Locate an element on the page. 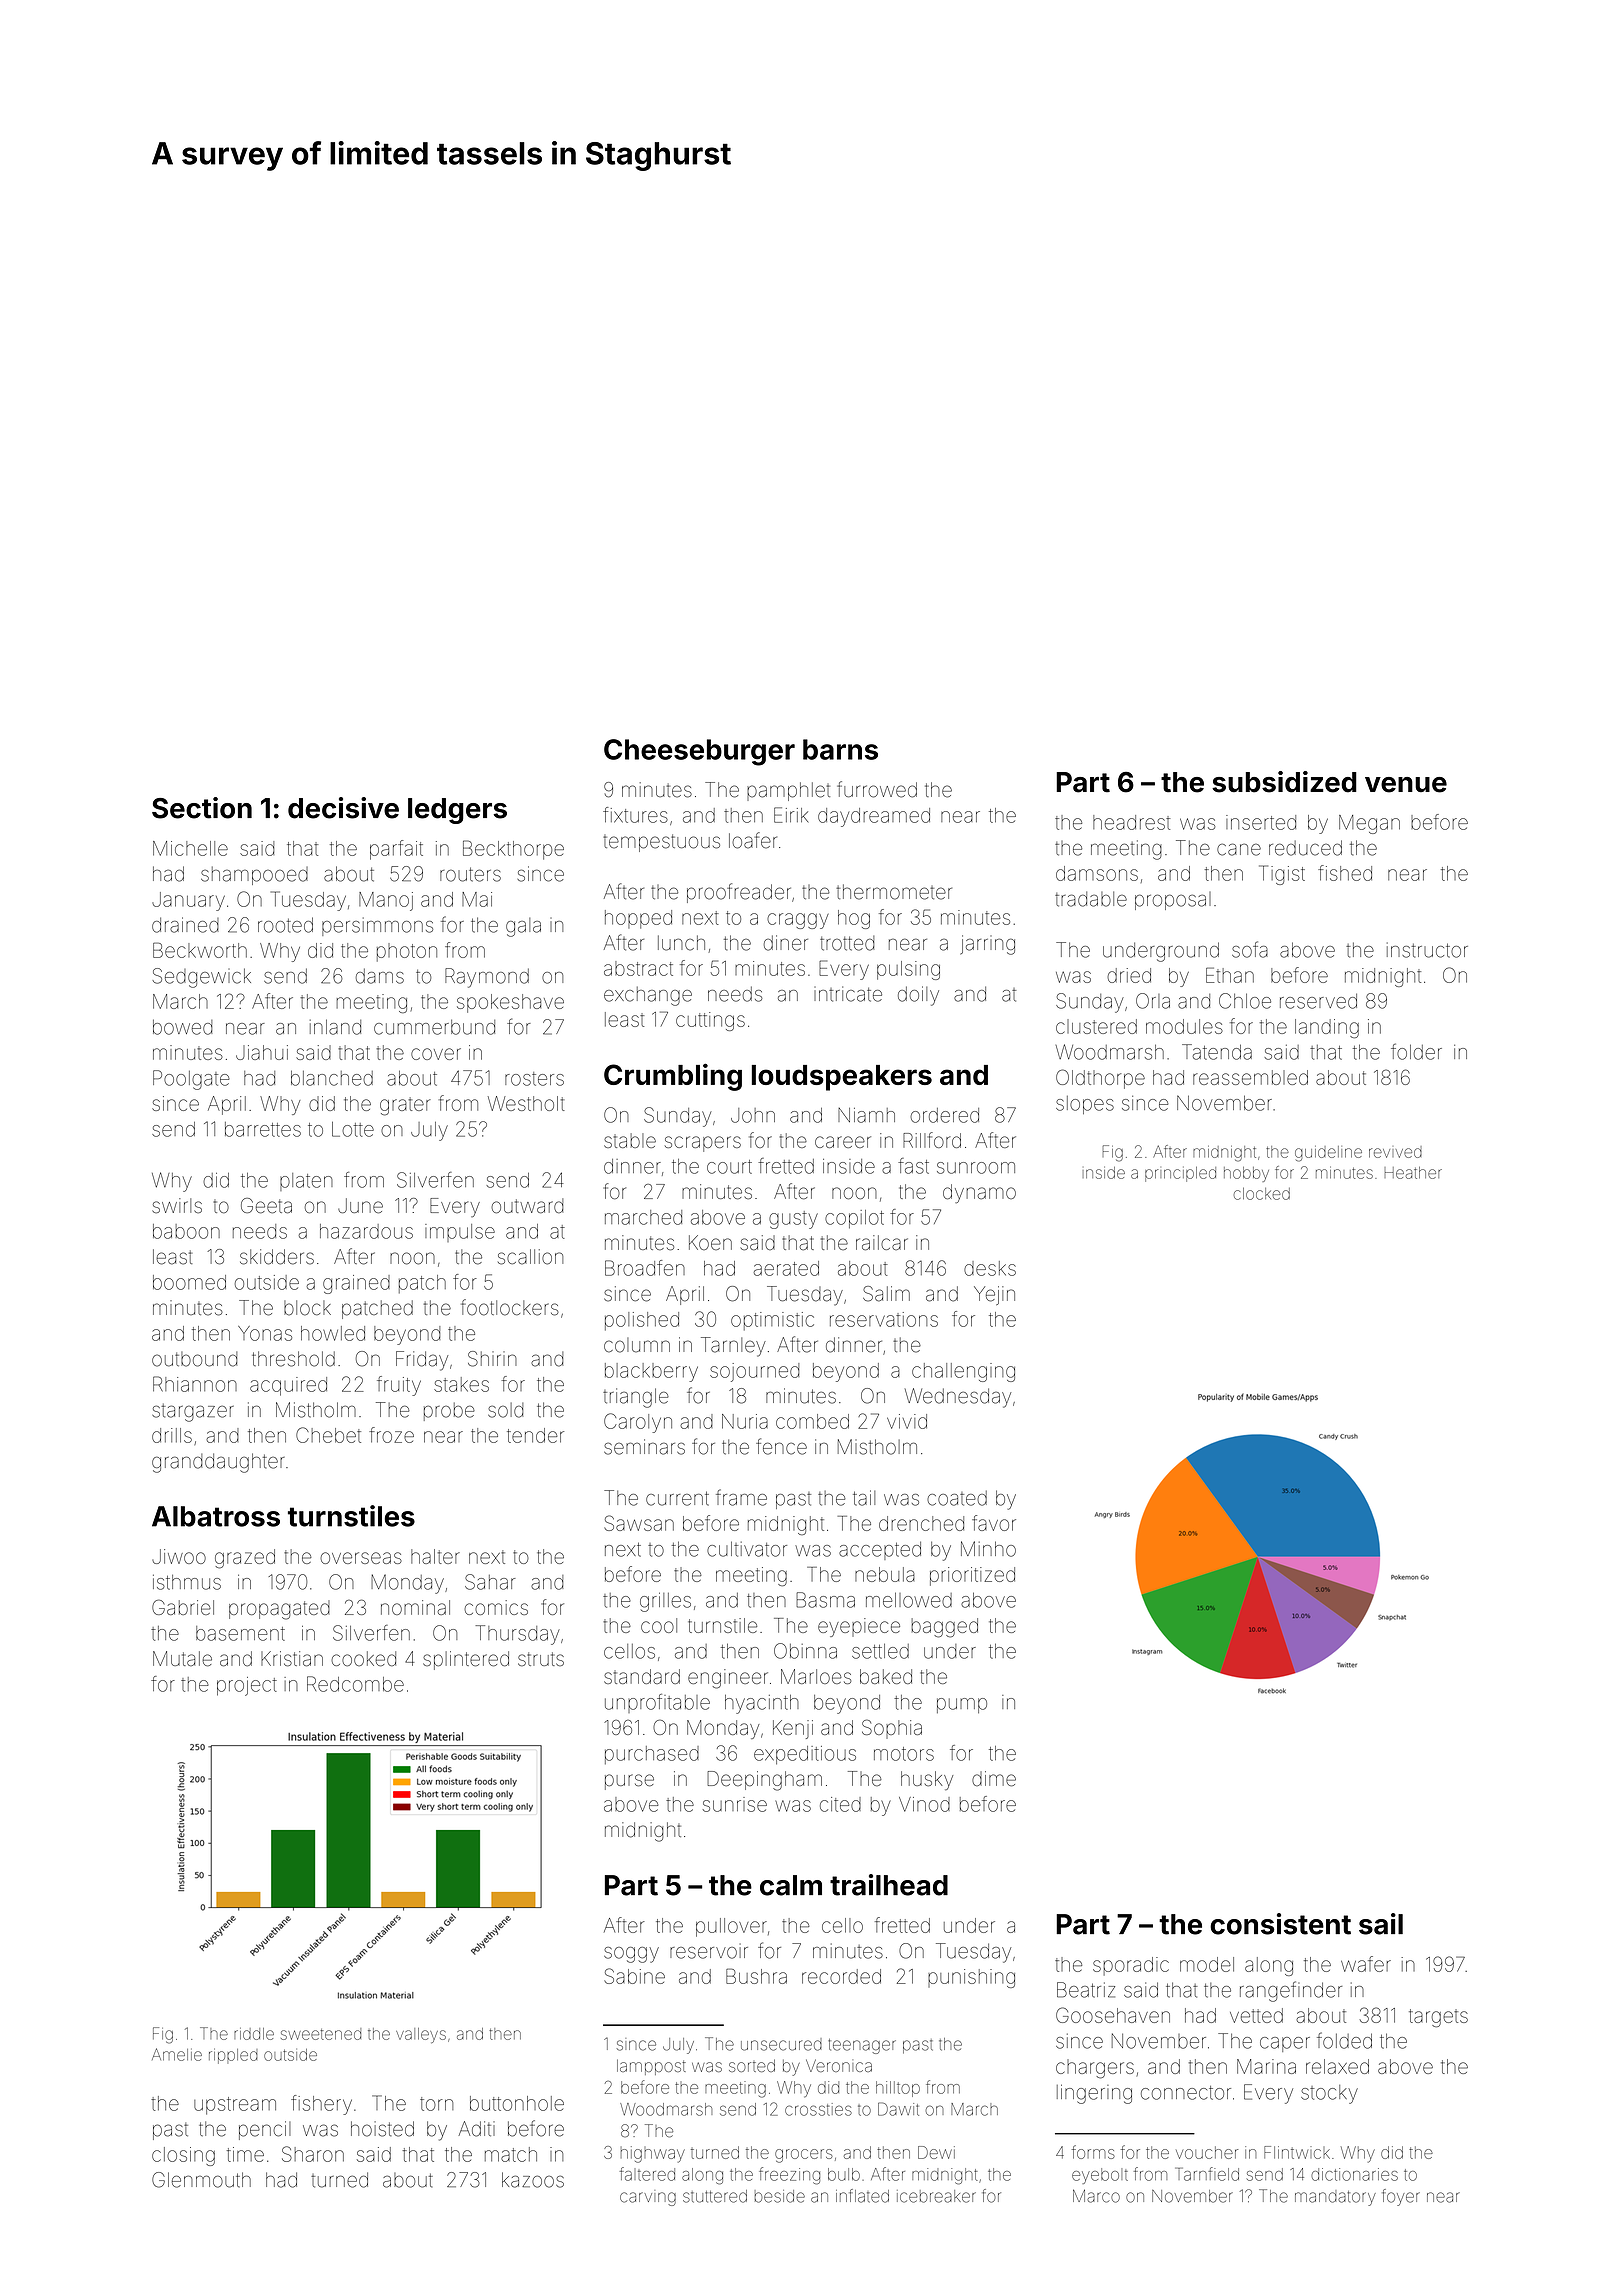 This page has width=1620, height=2292. ledgers is located at coordinates (457, 811).
